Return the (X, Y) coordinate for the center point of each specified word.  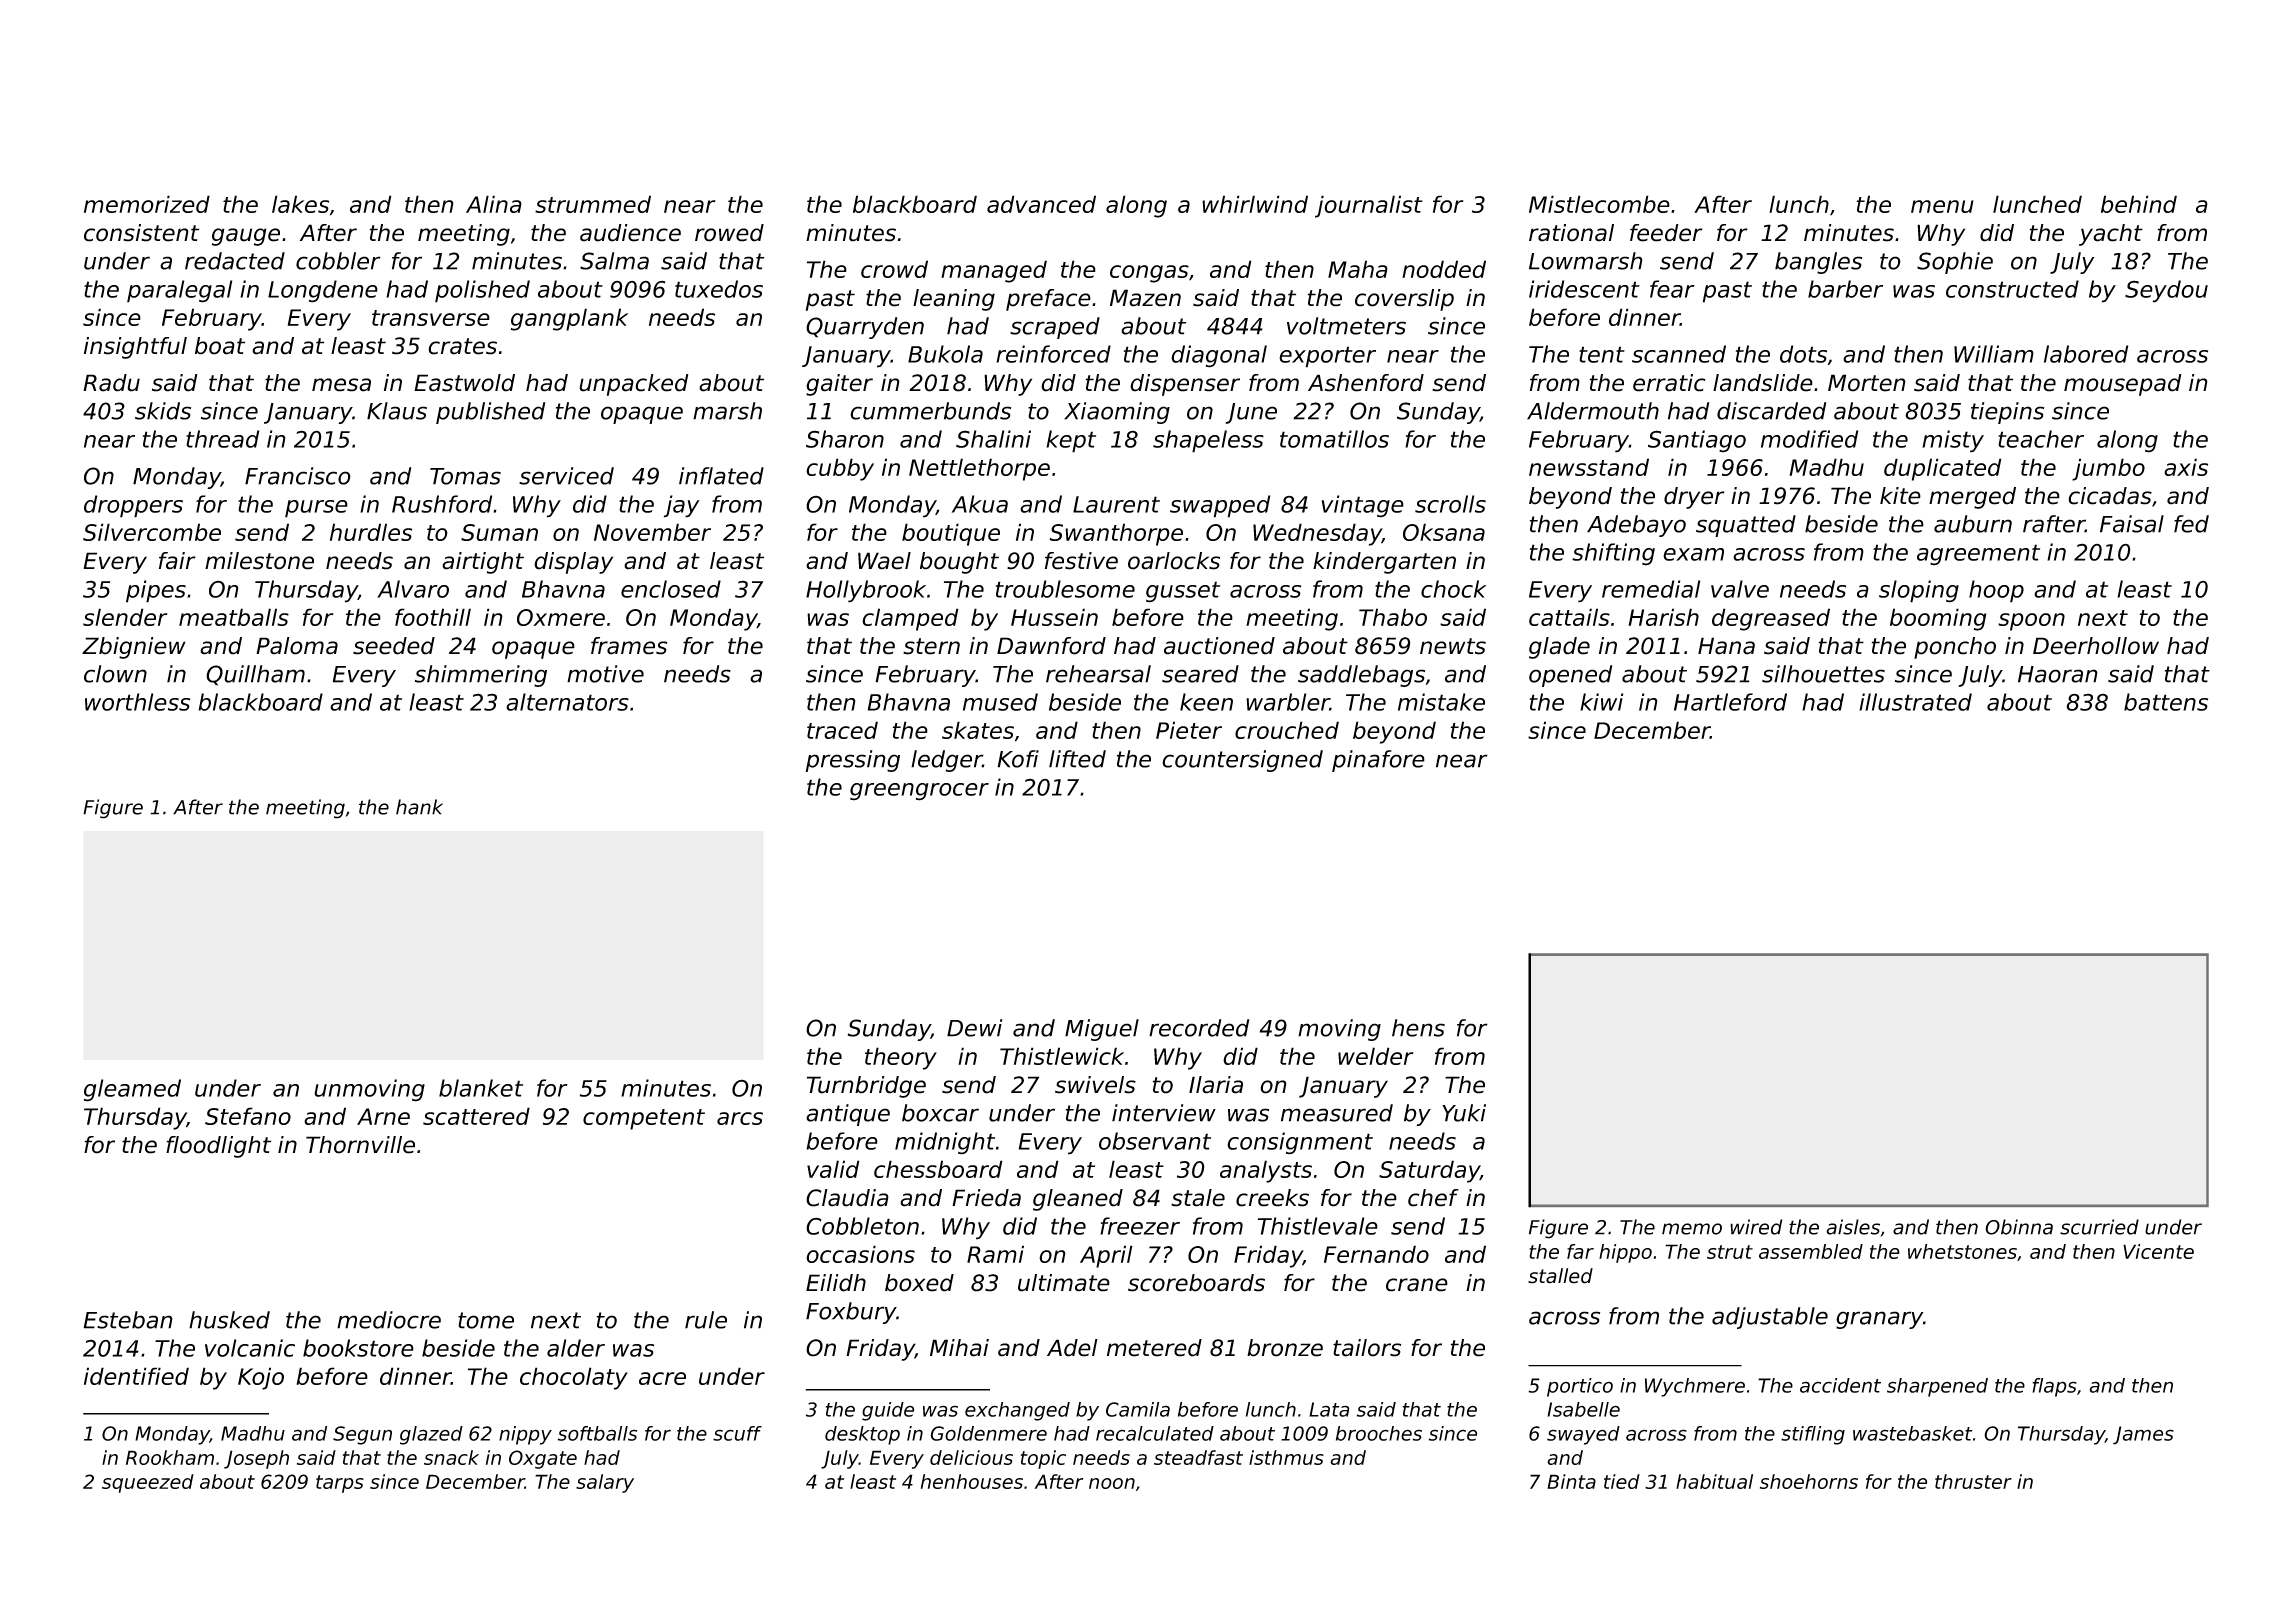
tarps (340, 1484)
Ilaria (1216, 1085)
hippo (1625, 1253)
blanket (481, 1088)
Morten (1867, 383)
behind (2139, 204)
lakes (300, 204)
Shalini (993, 439)
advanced (1041, 204)
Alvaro (413, 589)
